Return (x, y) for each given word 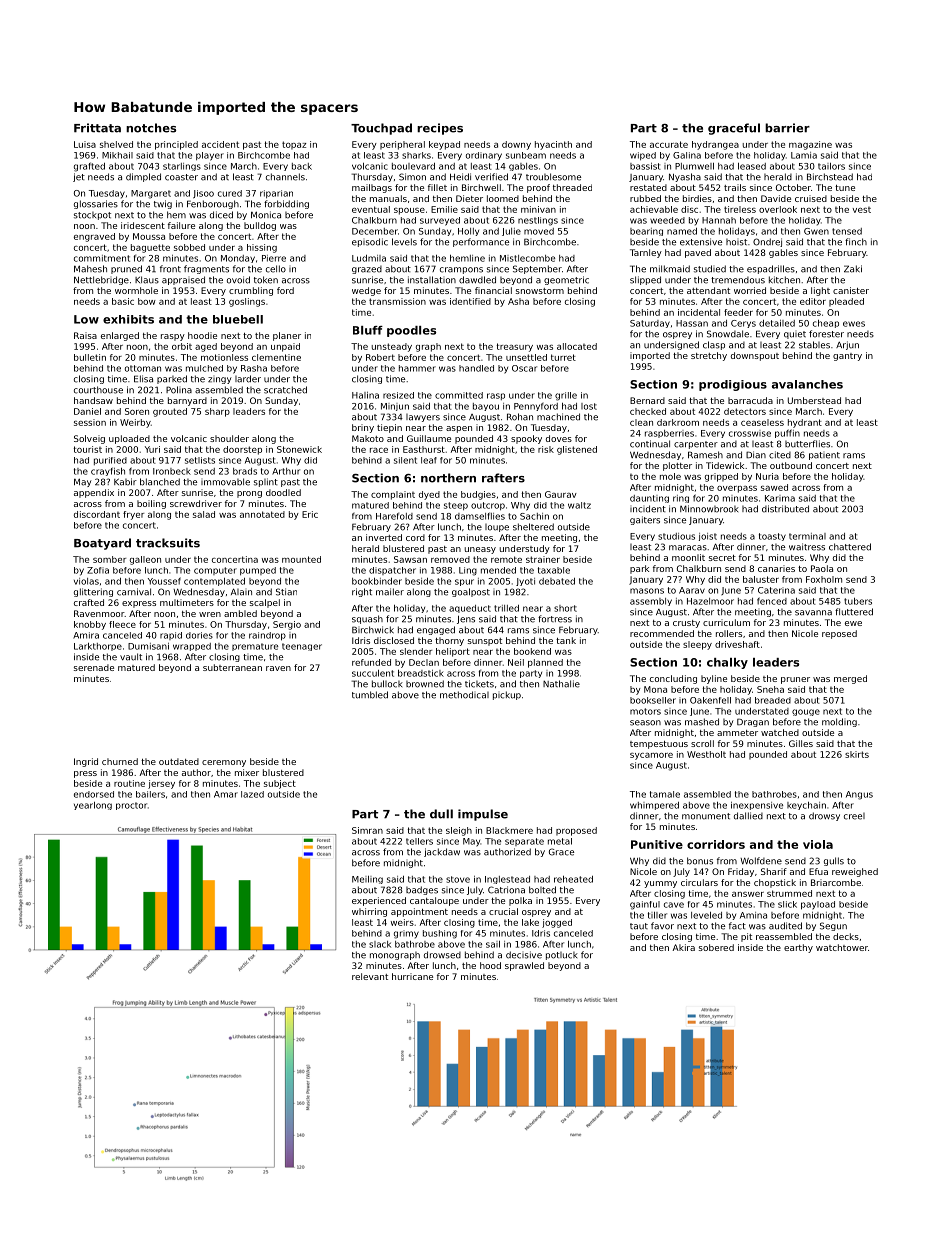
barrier (787, 128)
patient (824, 456)
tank (566, 640)
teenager (302, 647)
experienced (379, 901)
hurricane (412, 976)
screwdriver (196, 503)
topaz (294, 145)
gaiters (645, 520)
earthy (798, 948)
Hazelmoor (710, 601)
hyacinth (553, 145)
